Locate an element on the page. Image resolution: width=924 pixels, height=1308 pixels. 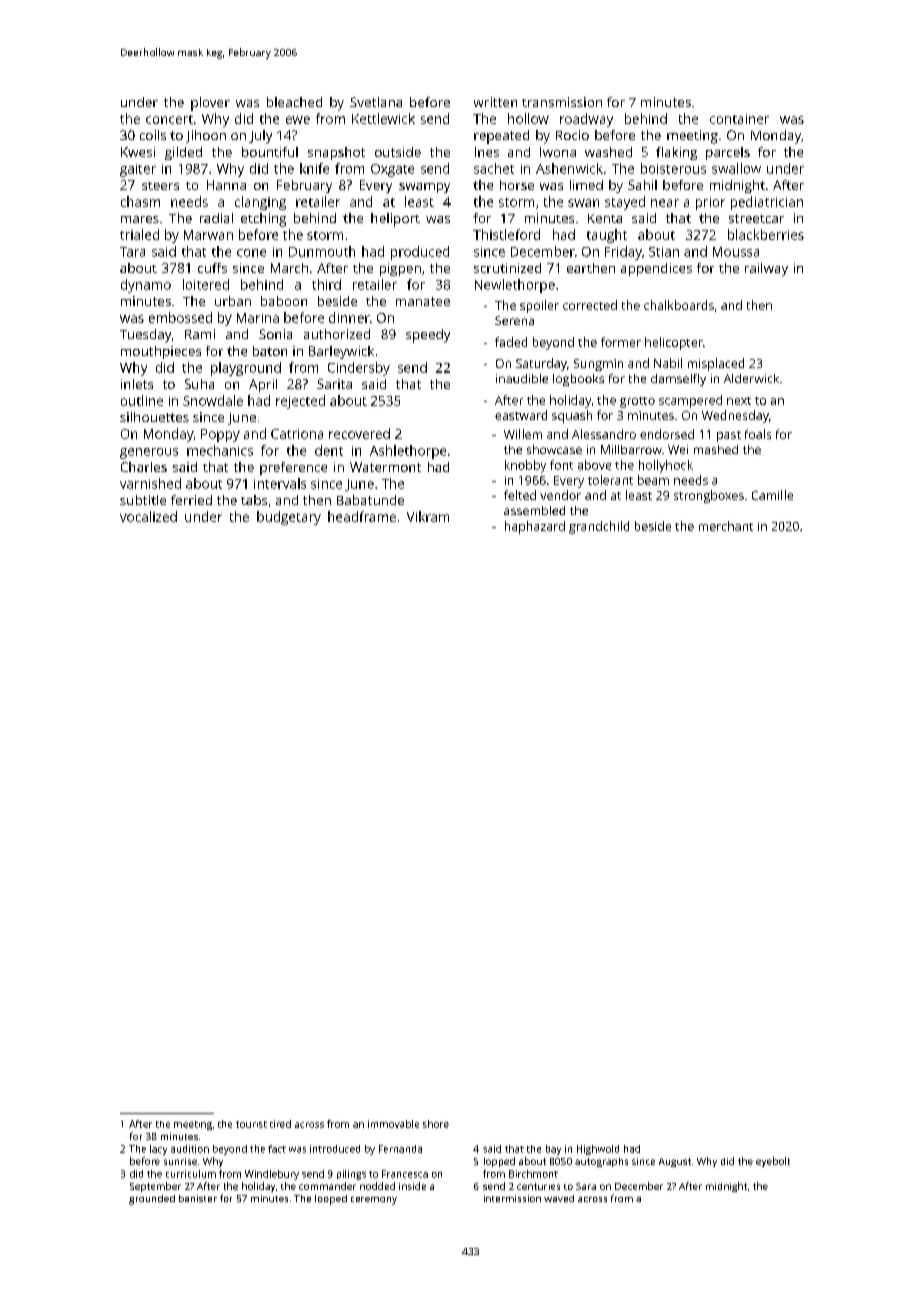
Vikram is located at coordinates (428, 516).
